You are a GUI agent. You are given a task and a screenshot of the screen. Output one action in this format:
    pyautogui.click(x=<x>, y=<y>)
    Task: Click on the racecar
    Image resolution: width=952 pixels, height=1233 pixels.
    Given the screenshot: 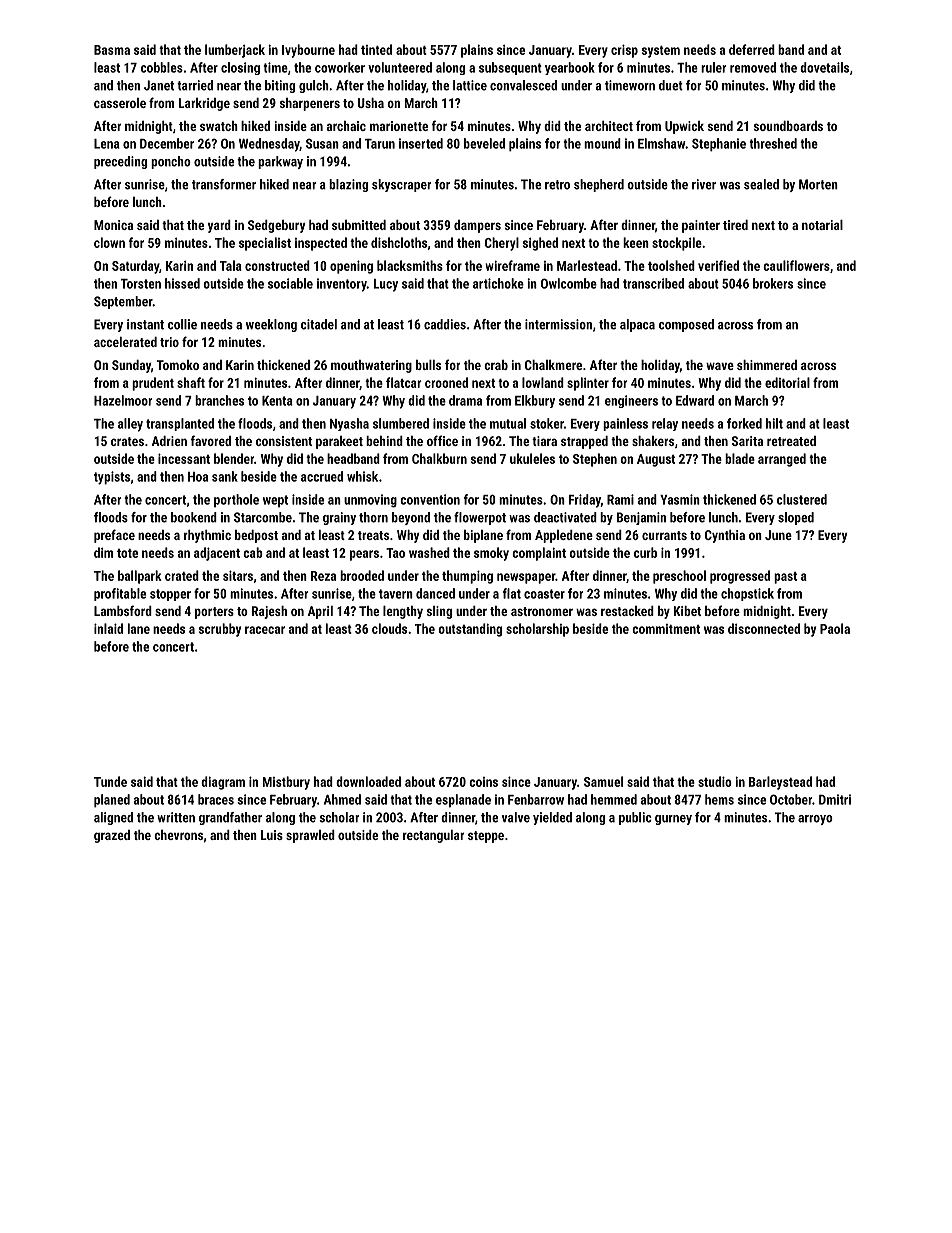 What is the action you would take?
    pyautogui.click(x=265, y=630)
